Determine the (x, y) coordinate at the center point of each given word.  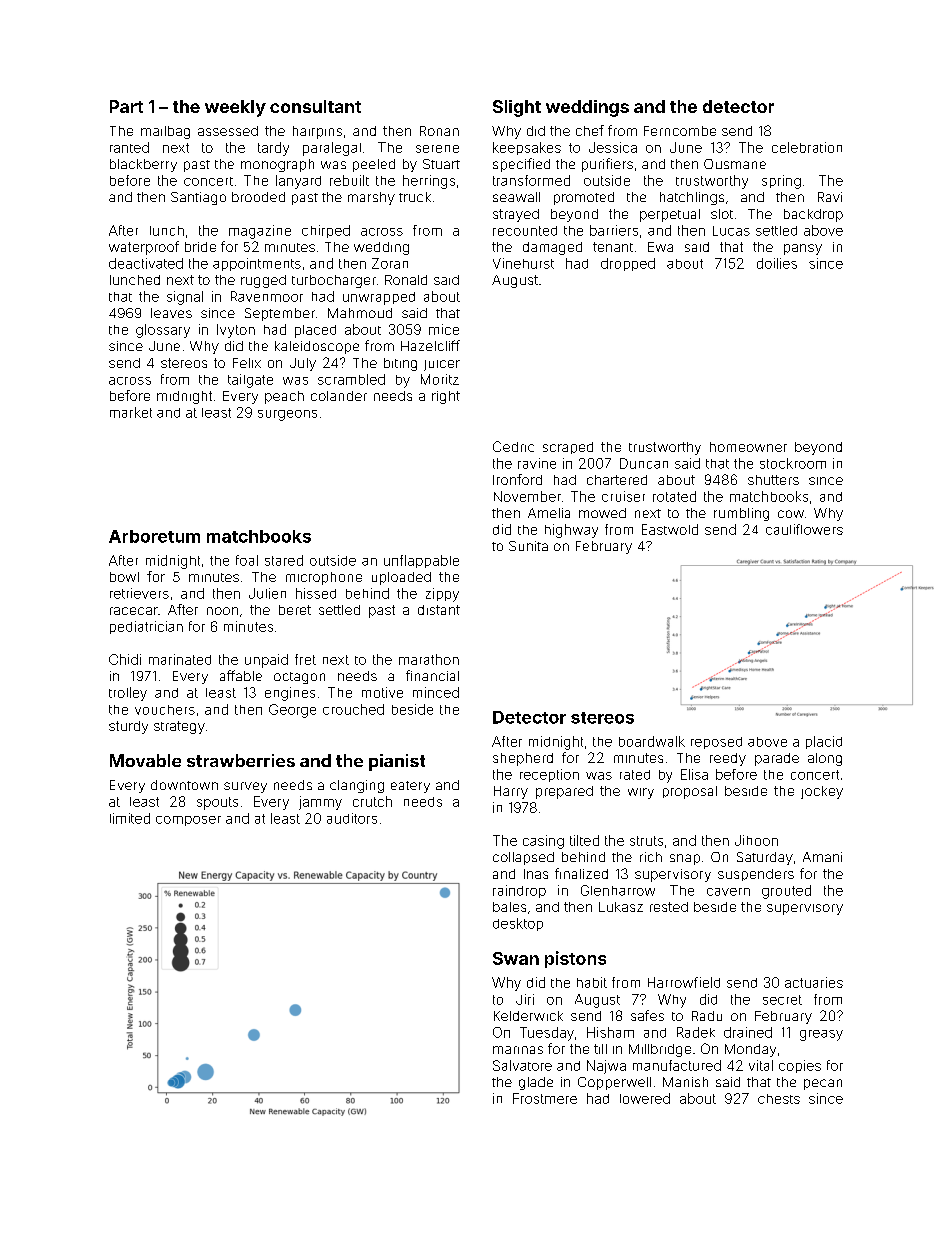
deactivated (146, 263)
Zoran (390, 263)
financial (432, 675)
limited (130, 818)
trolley (128, 694)
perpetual (670, 215)
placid (824, 742)
